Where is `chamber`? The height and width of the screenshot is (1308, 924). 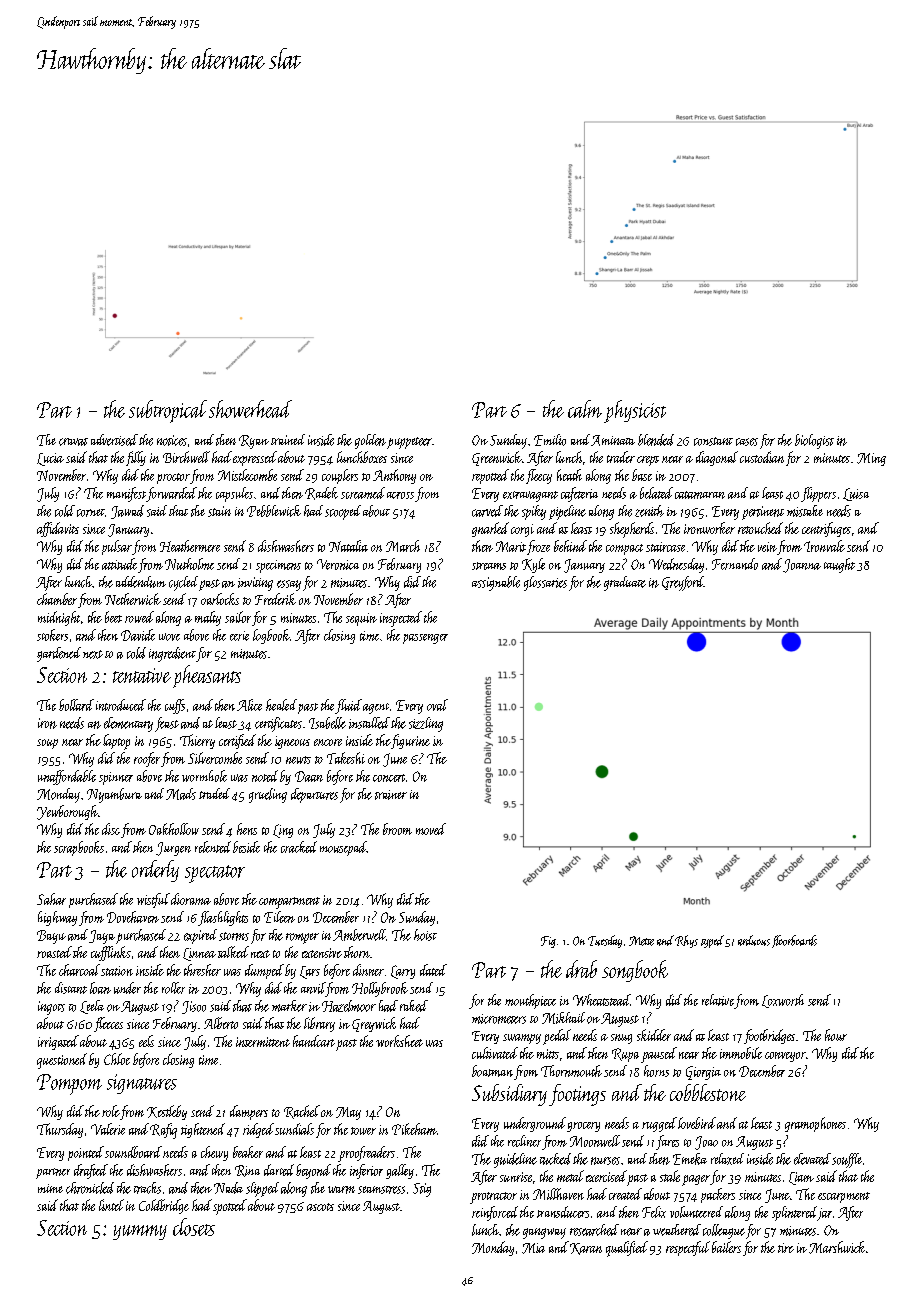
chamber is located at coordinates (57, 599).
